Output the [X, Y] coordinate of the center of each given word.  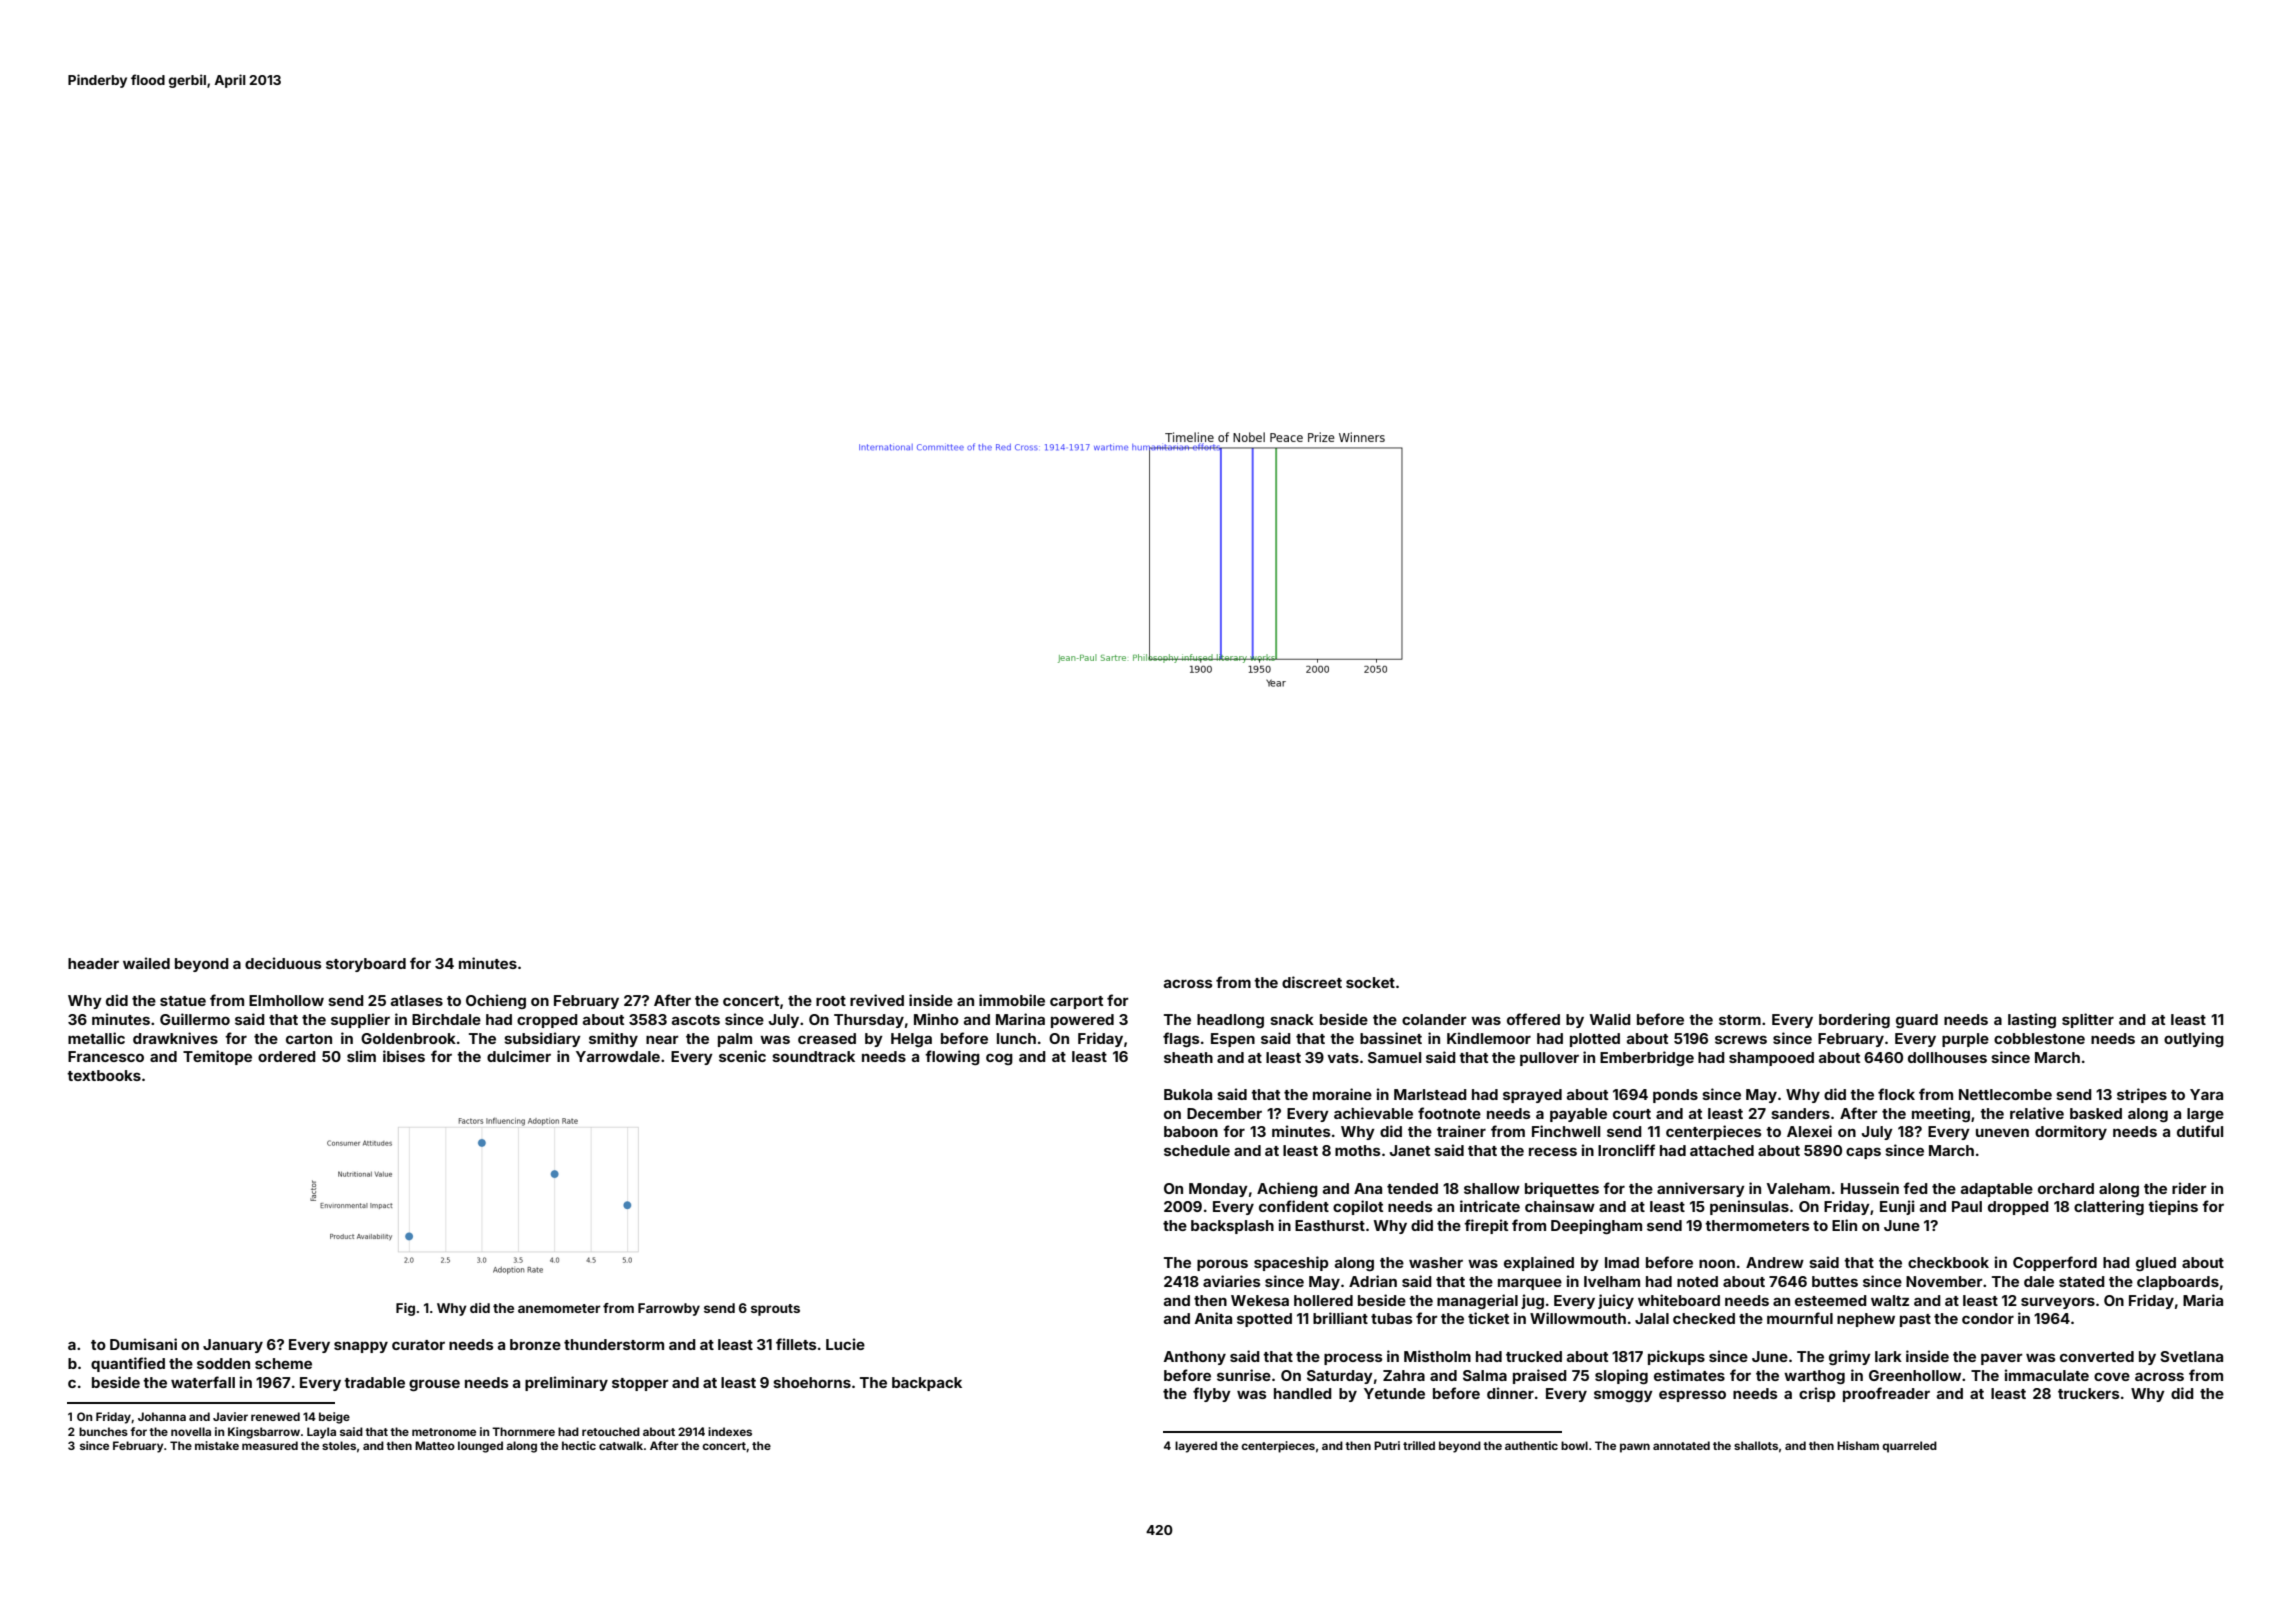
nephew [1866, 1320]
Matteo [435, 1445]
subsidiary [542, 1039]
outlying [2194, 1039]
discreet [1312, 982]
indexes [730, 1431]
